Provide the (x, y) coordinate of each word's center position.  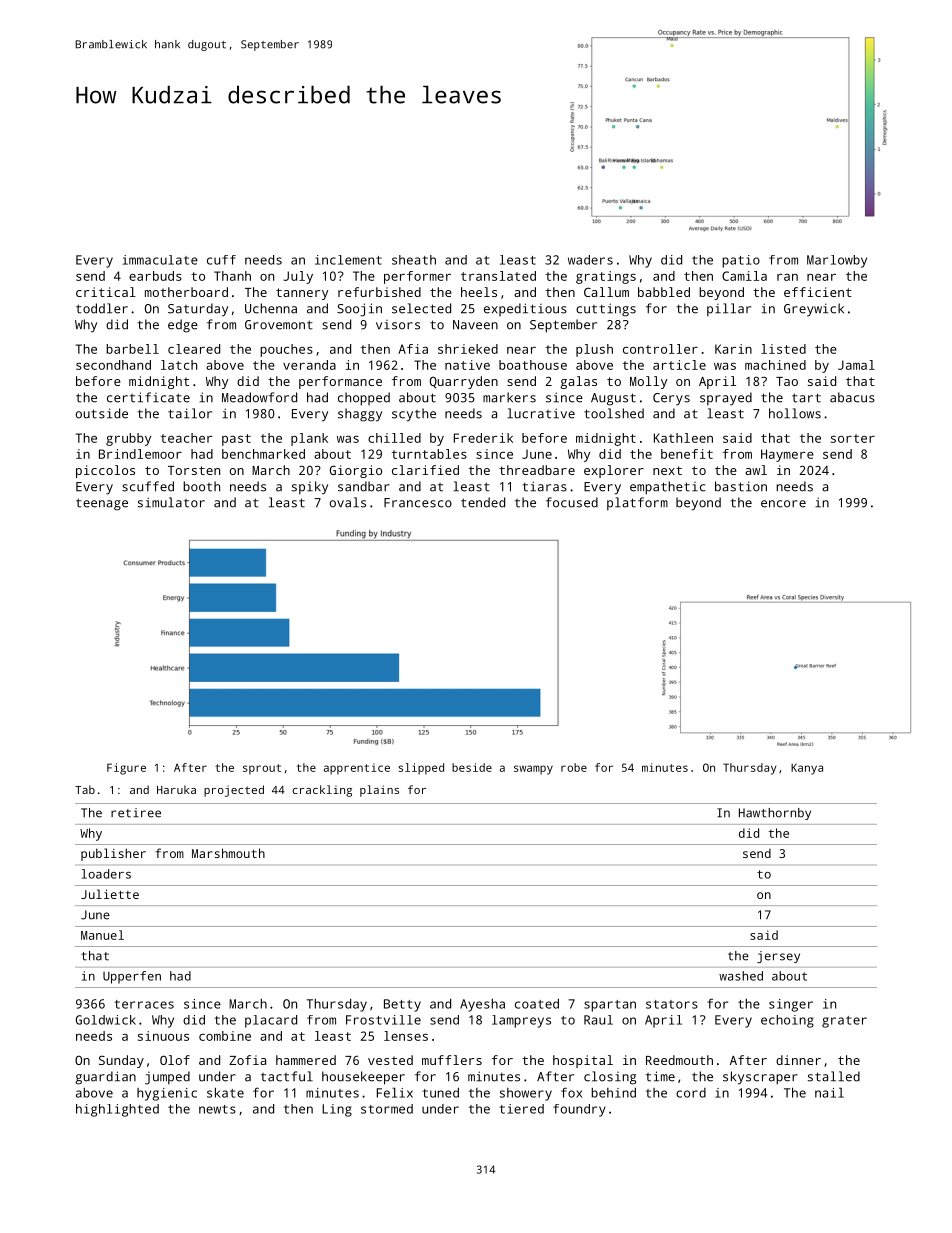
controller (660, 349)
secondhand (113, 365)
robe (574, 767)
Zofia (247, 1060)
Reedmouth (679, 1060)
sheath (414, 260)
